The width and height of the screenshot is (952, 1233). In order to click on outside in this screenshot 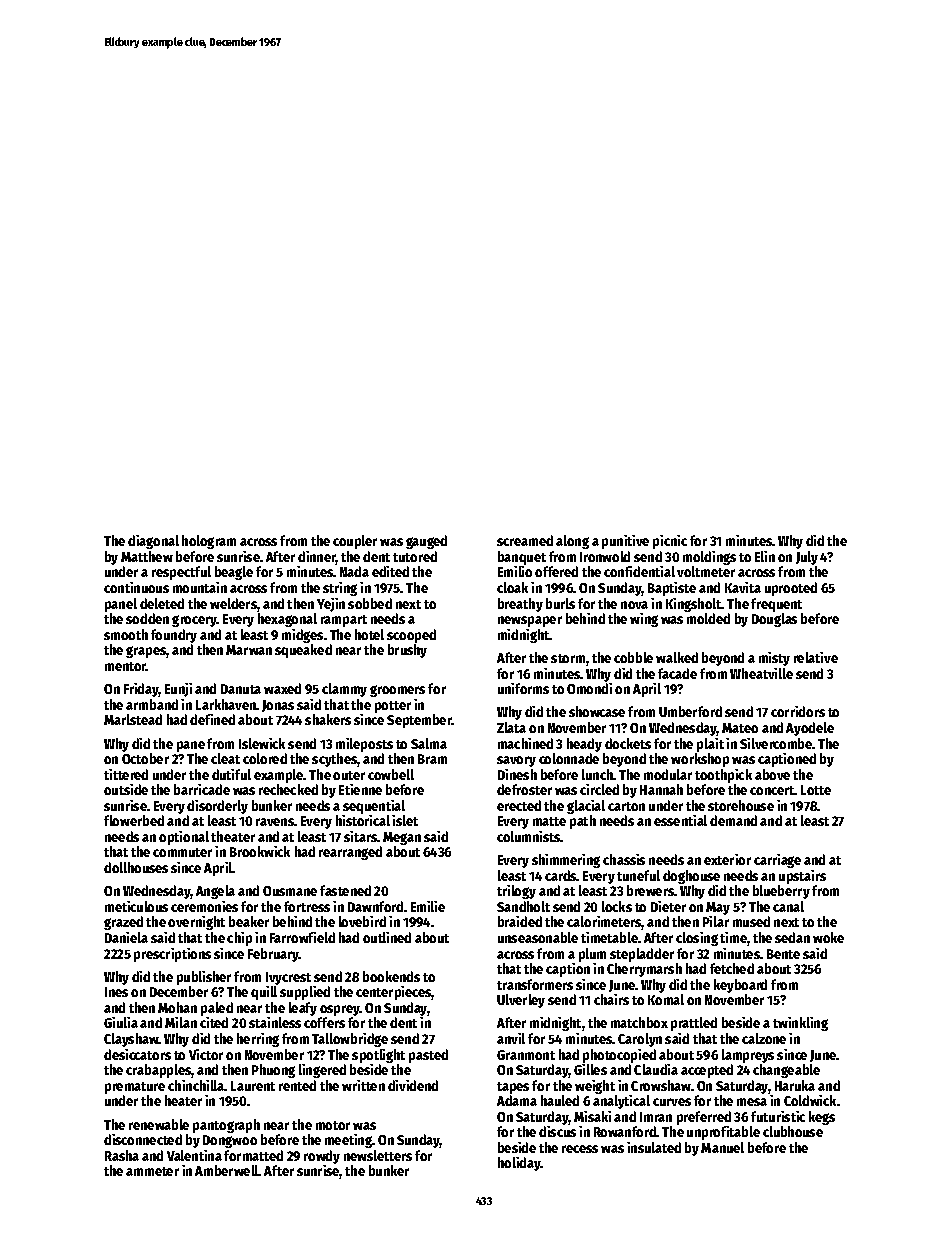, I will do `click(126, 789)`.
